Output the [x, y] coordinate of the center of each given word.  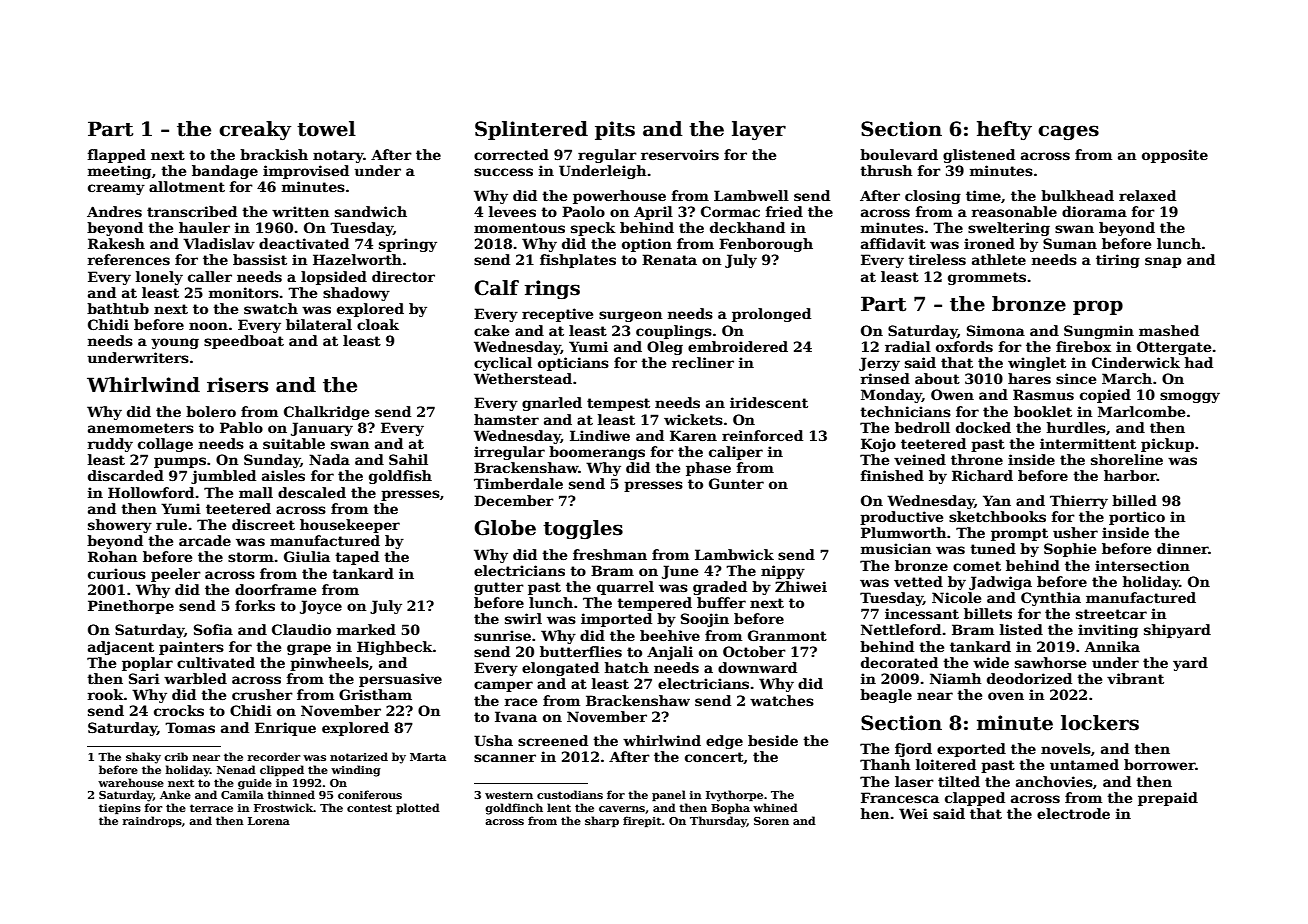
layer [759, 131]
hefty [1004, 130]
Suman [1070, 243]
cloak [378, 324]
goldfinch [514, 809]
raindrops [152, 822]
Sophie [1070, 550]
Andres [114, 211]
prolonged [771, 315]
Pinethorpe [131, 607]
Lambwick [734, 554]
